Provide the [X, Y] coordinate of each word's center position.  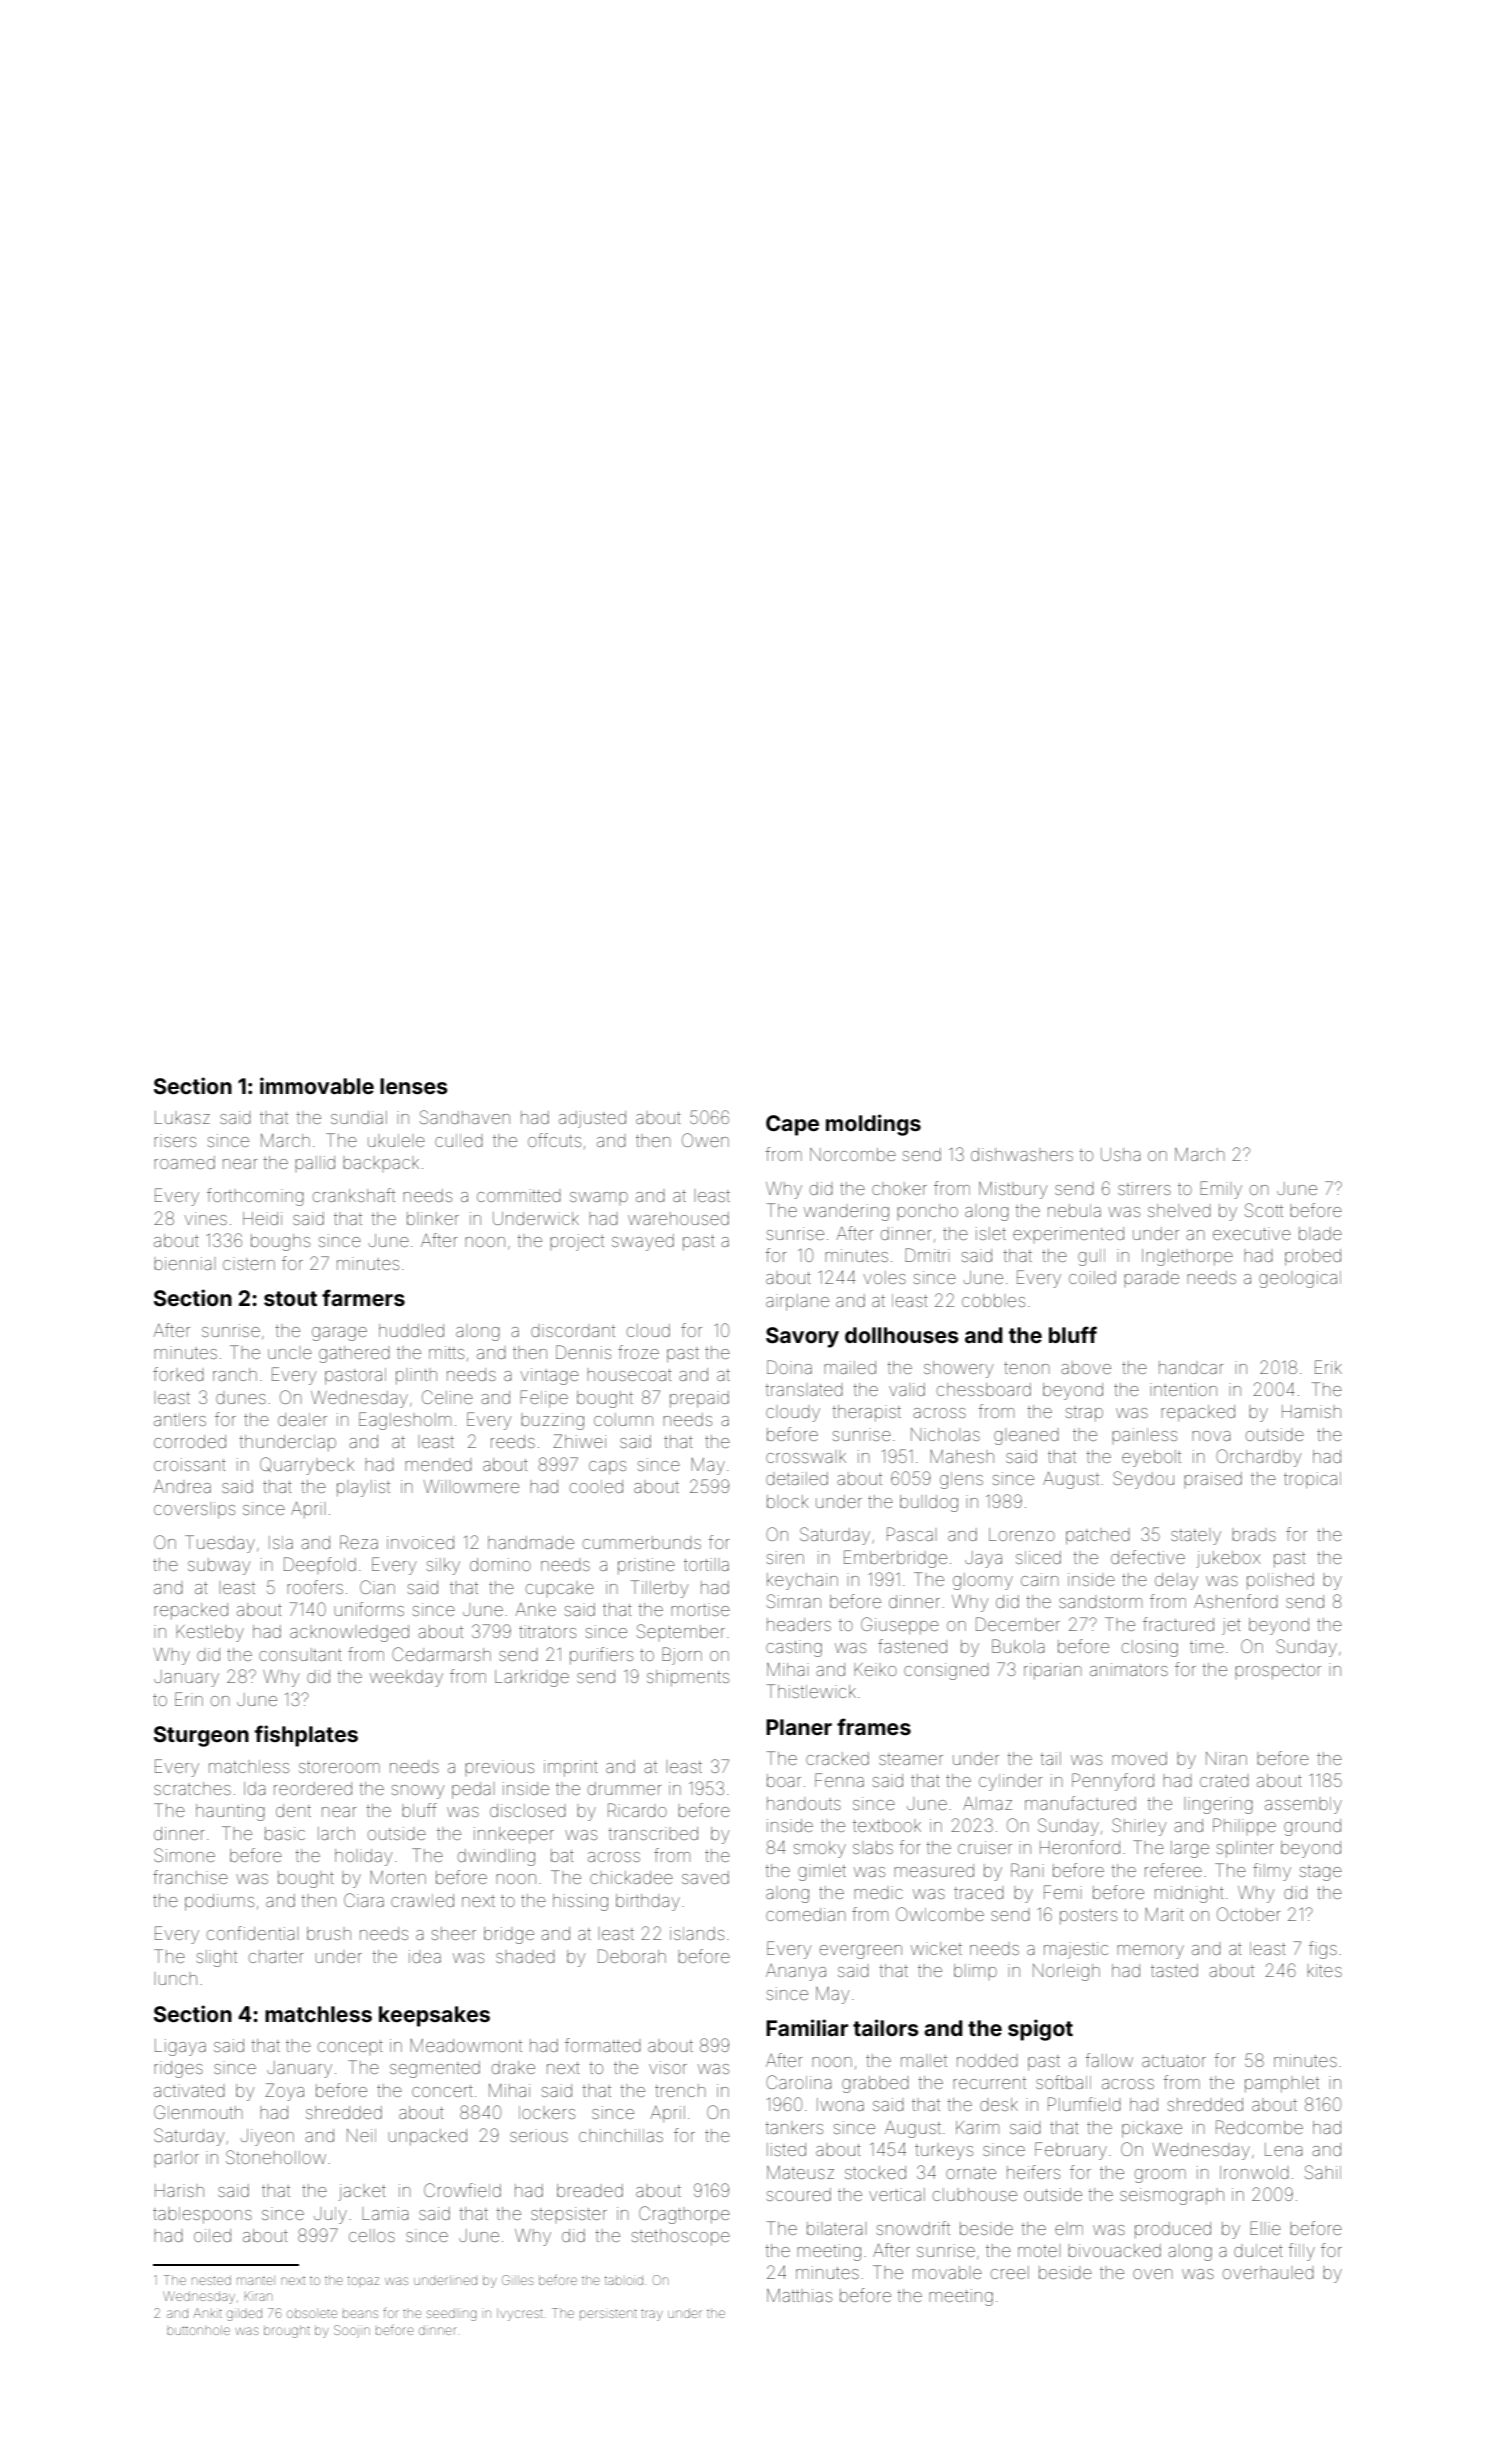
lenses [414, 1086]
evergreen [861, 1952]
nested [211, 2280]
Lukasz [182, 1117]
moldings [873, 1125]
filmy [1272, 1872]
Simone [184, 1855]
